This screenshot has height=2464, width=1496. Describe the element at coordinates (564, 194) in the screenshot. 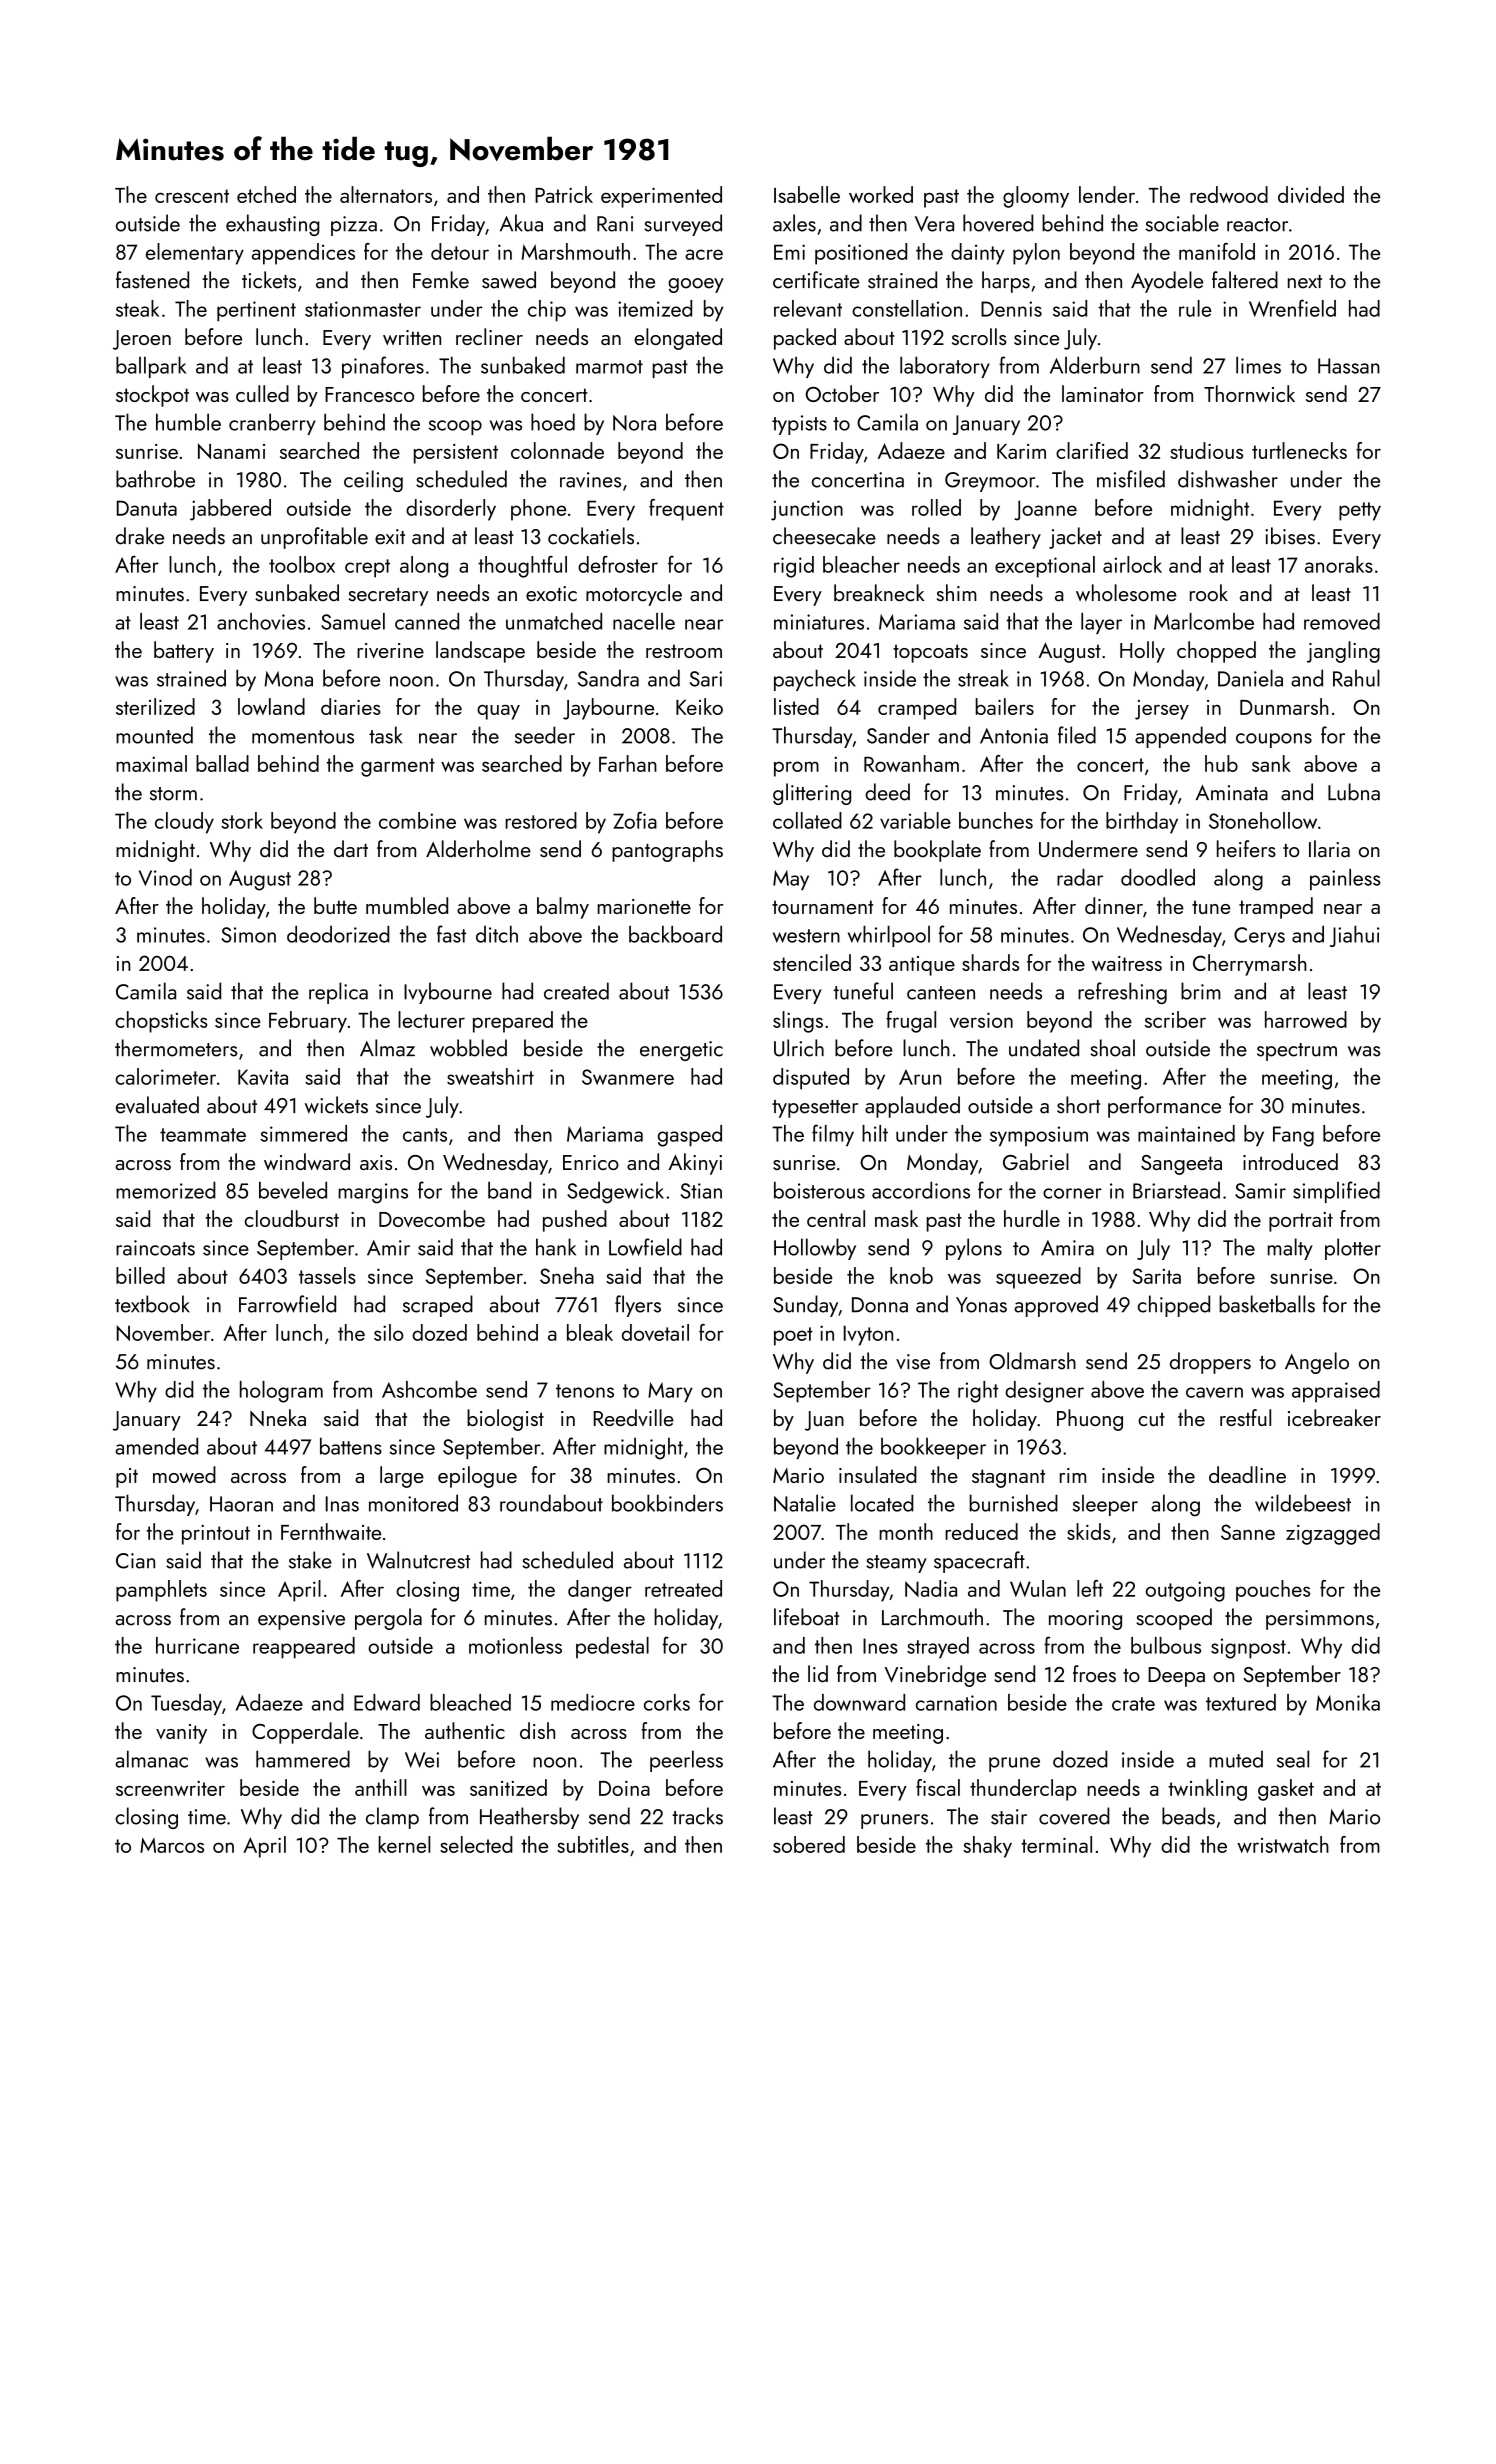

I see `Patrick` at that location.
